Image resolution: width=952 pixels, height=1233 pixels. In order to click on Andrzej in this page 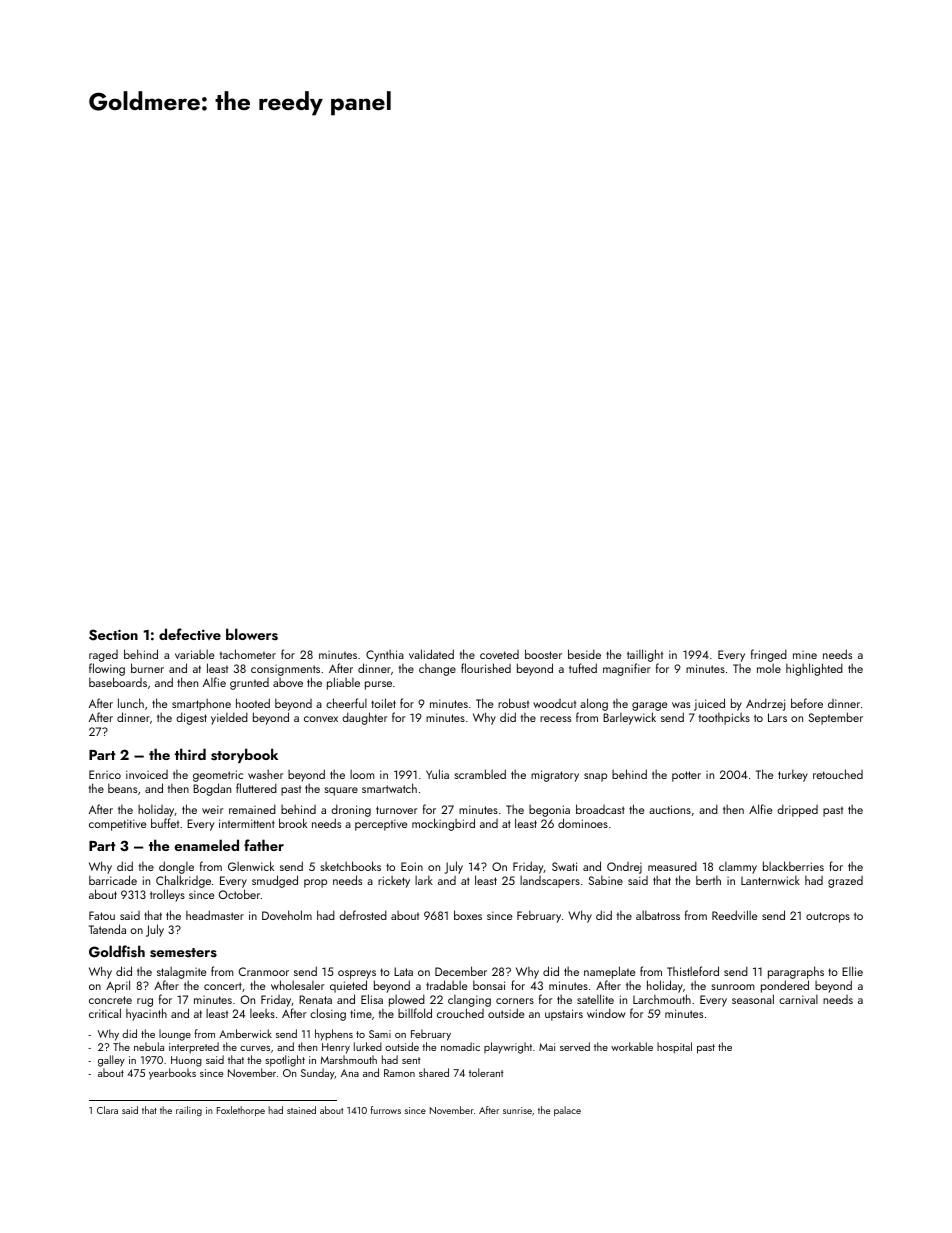, I will do `click(765, 704)`.
